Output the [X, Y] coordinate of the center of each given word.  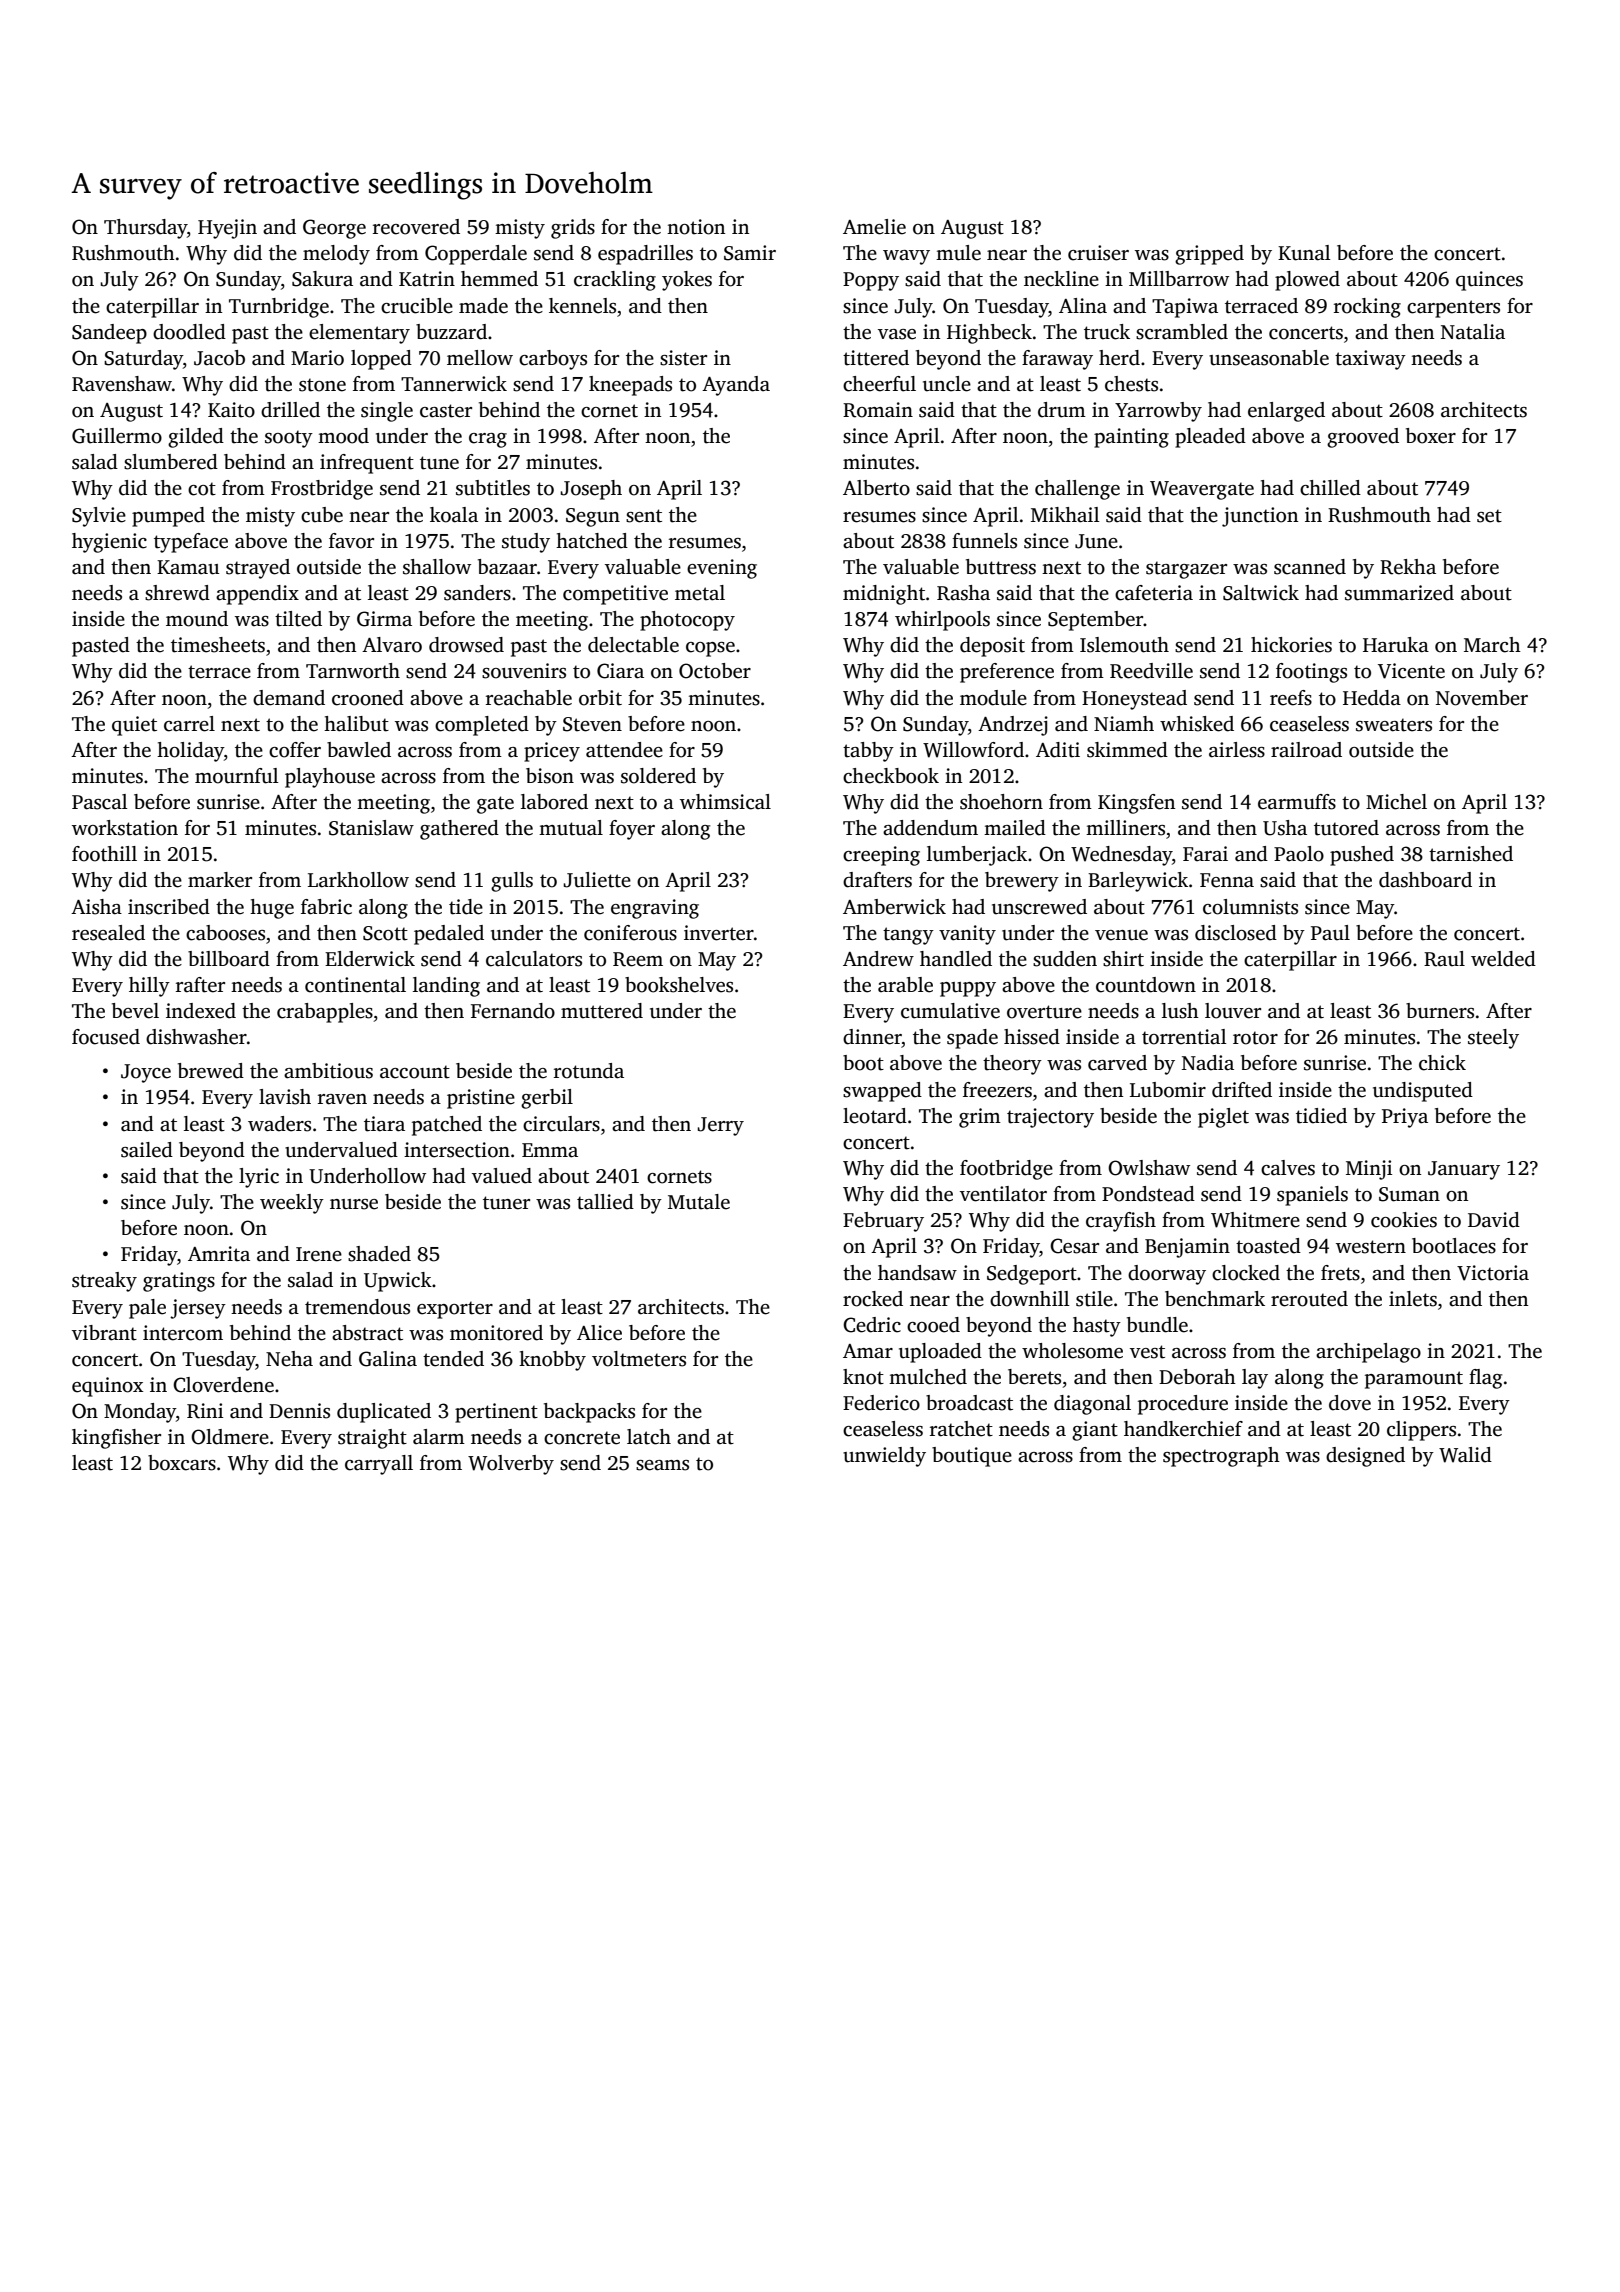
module [993, 698]
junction [1260, 517]
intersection [457, 1150]
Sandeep [109, 334]
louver [1233, 1011]
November [1482, 698]
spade [972, 1039]
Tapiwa [1185, 308]
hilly [149, 987]
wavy [906, 257]
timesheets [218, 645]
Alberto [876, 488]
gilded [196, 438]
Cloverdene [223, 1385]
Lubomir [1168, 1090]
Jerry [720, 1126]
